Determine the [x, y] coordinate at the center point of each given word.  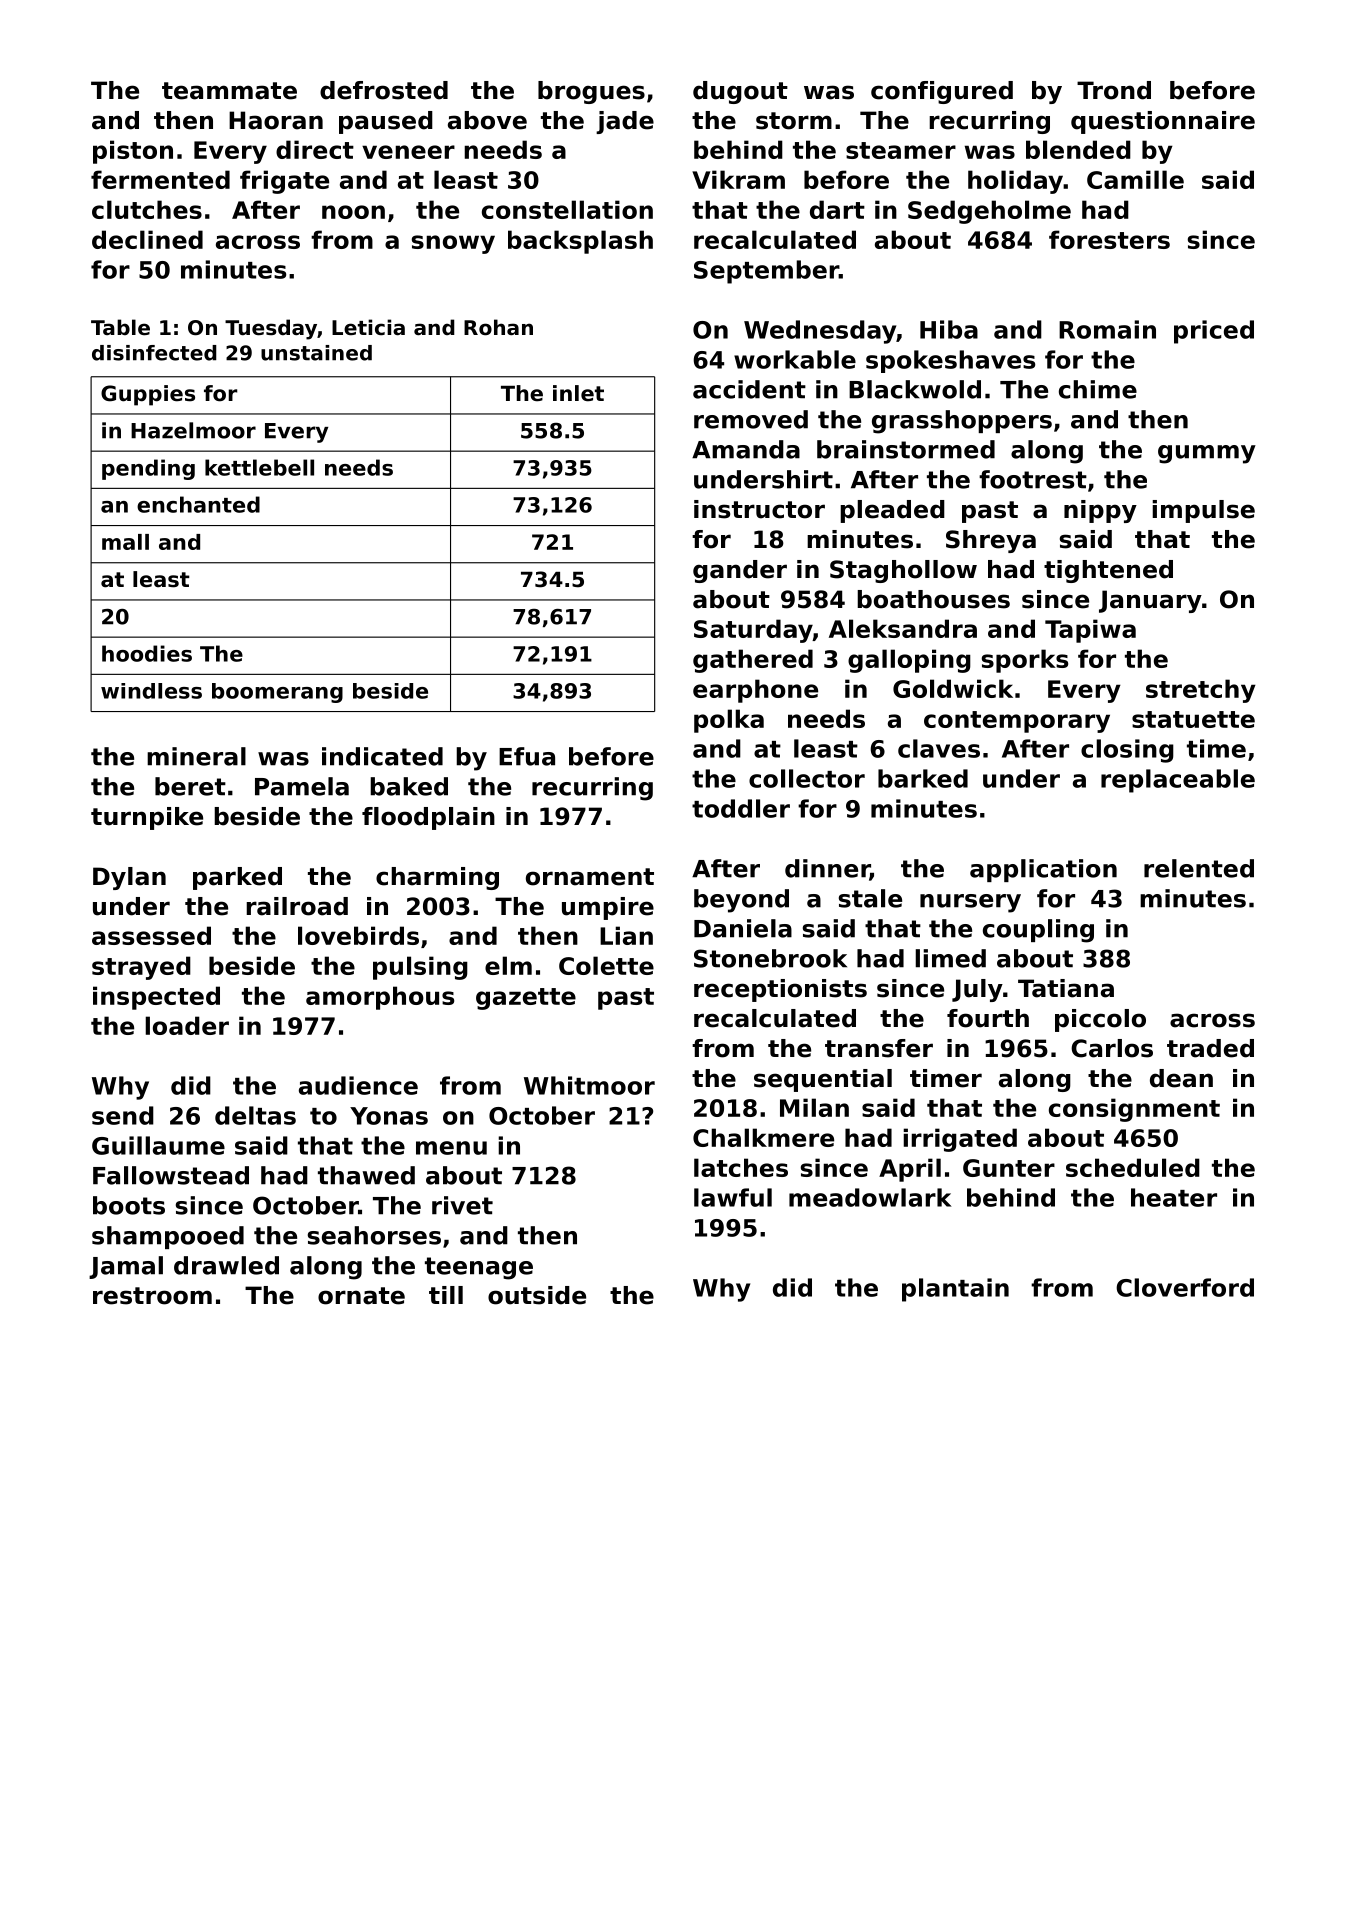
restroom [152, 1296]
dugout [740, 92]
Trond [1114, 90]
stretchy [1201, 691]
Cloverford [1185, 1287]
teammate [229, 91]
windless [151, 691]
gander [740, 571]
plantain [955, 1290]
